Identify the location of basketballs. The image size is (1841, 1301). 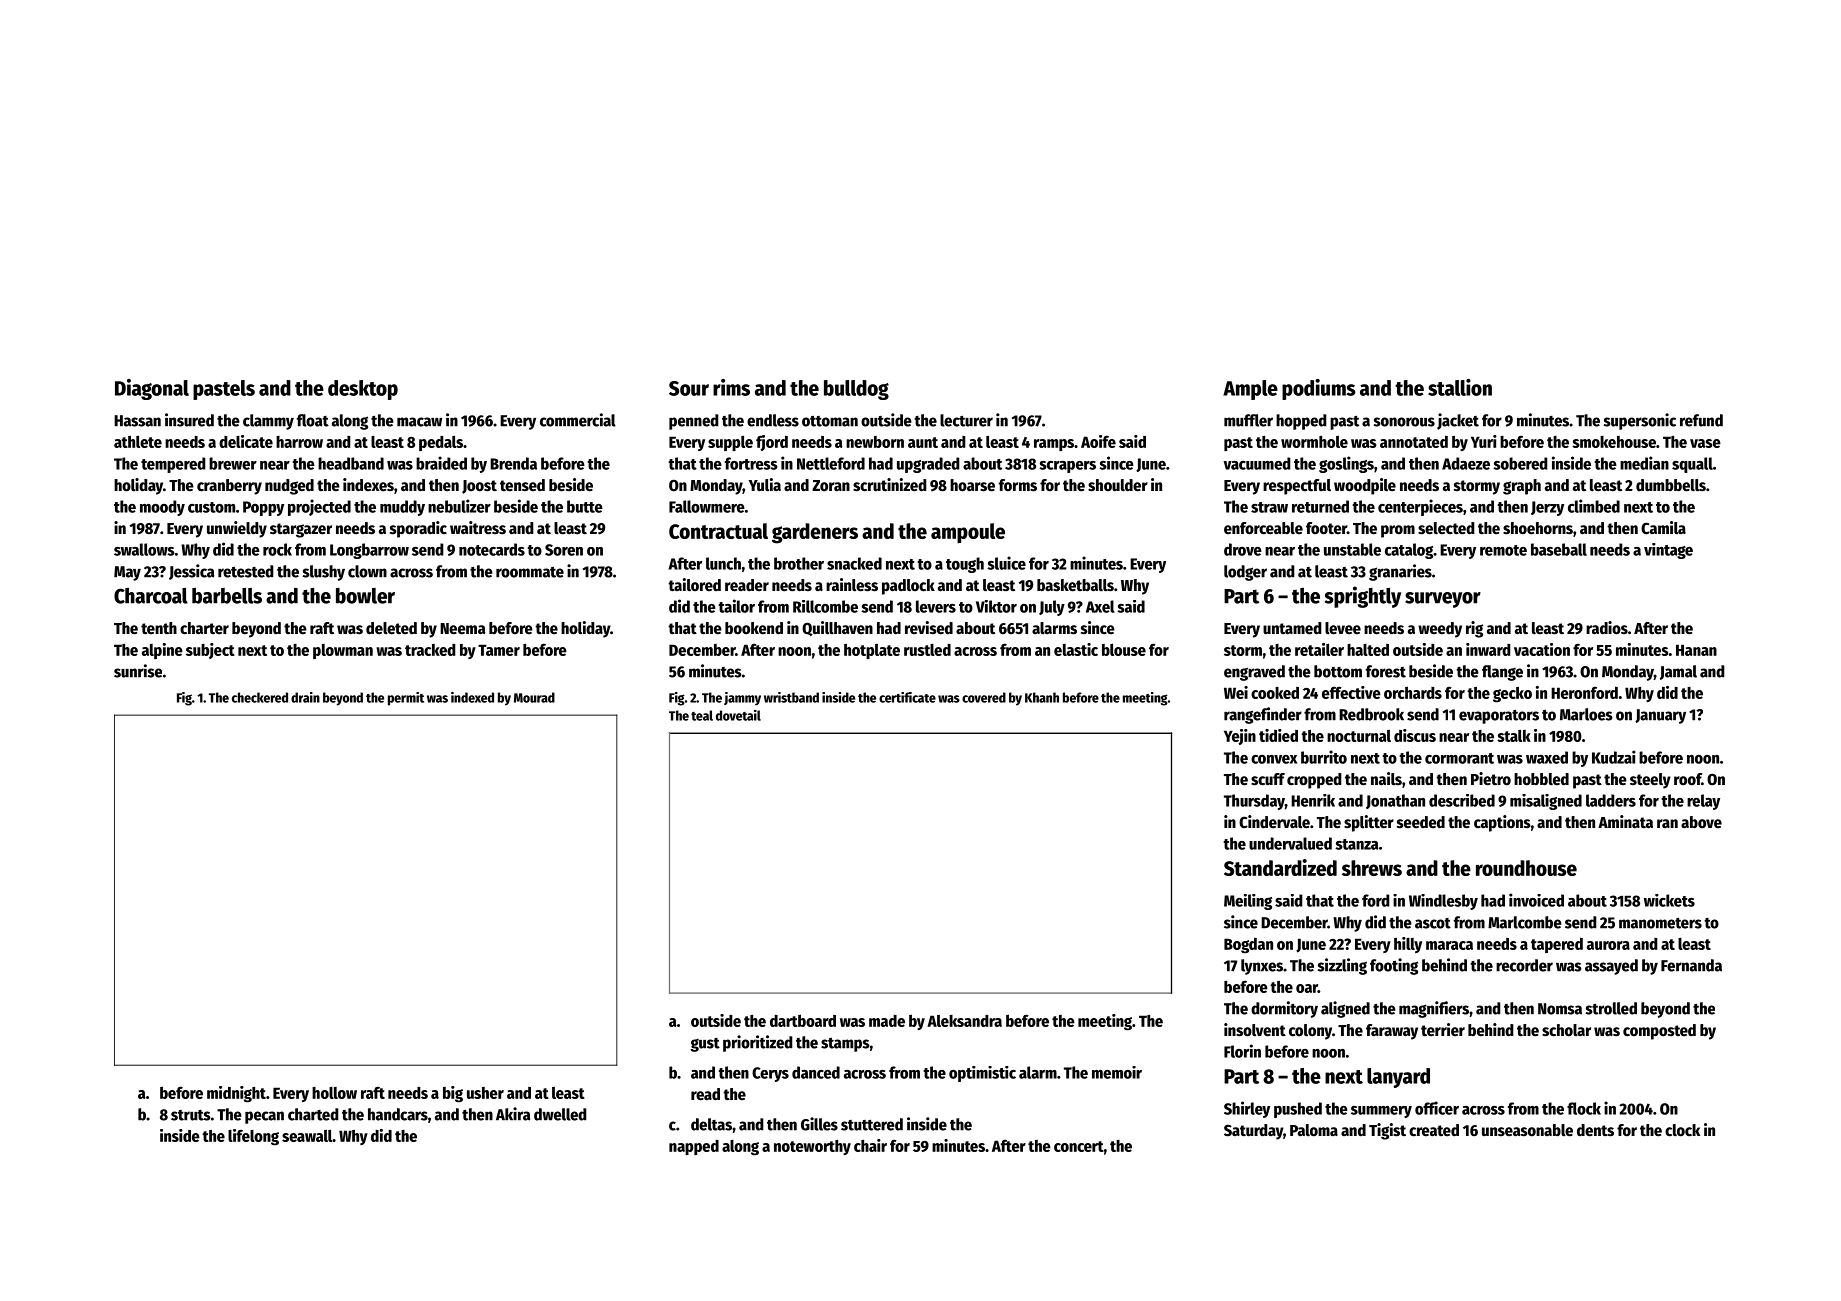
(1075, 585).
